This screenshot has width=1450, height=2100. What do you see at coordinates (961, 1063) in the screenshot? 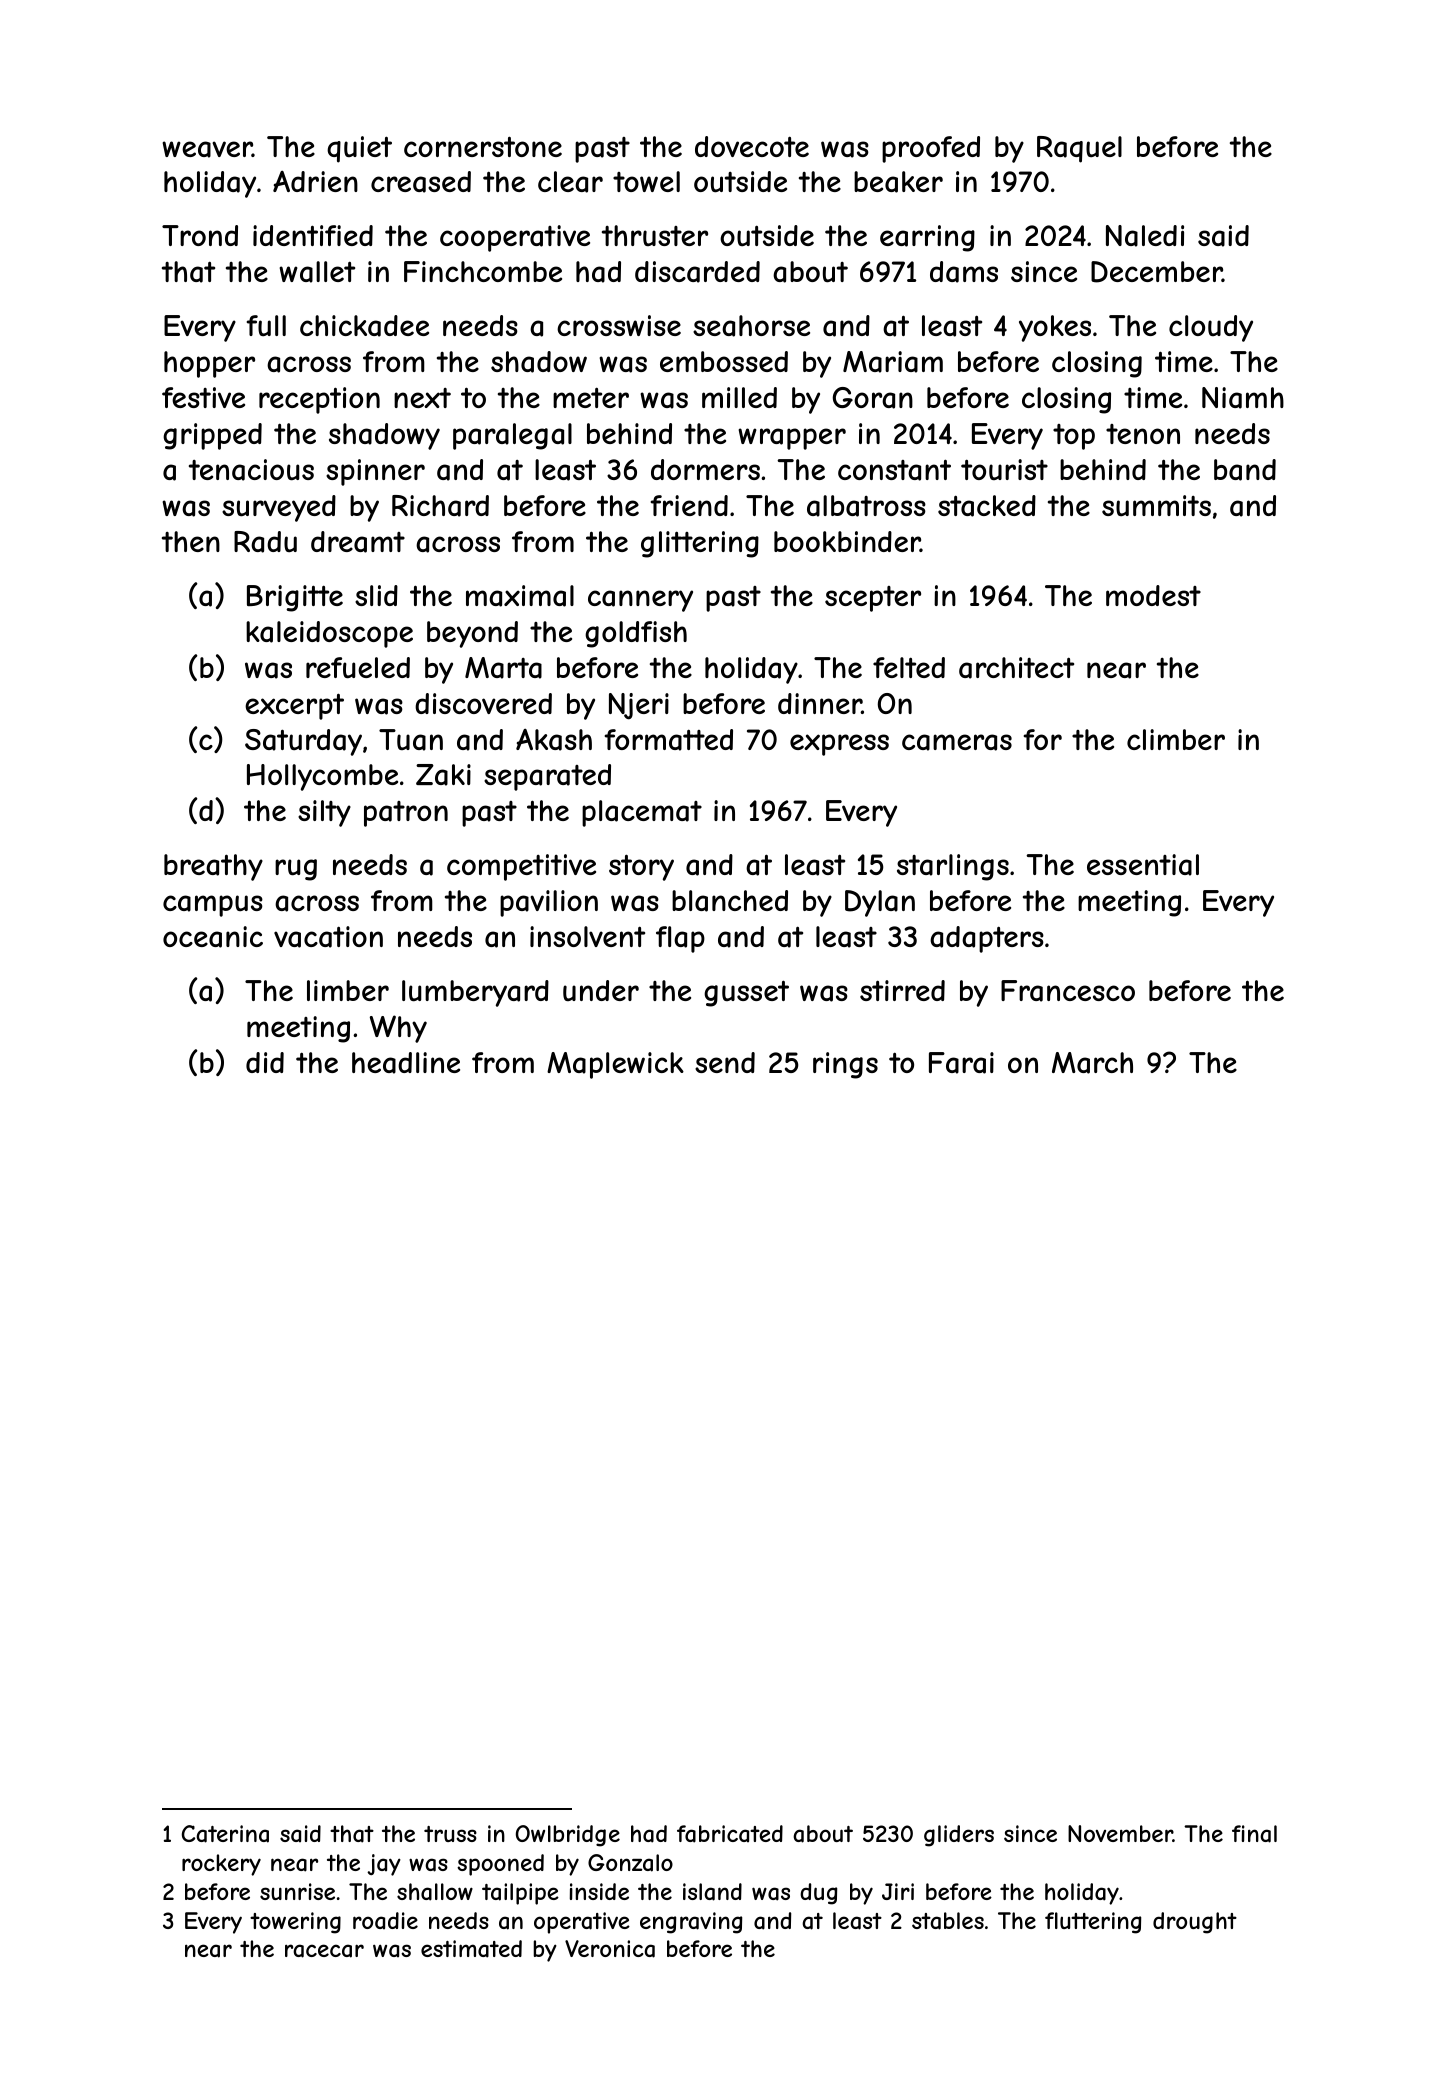
I see `Farai` at bounding box center [961, 1063].
